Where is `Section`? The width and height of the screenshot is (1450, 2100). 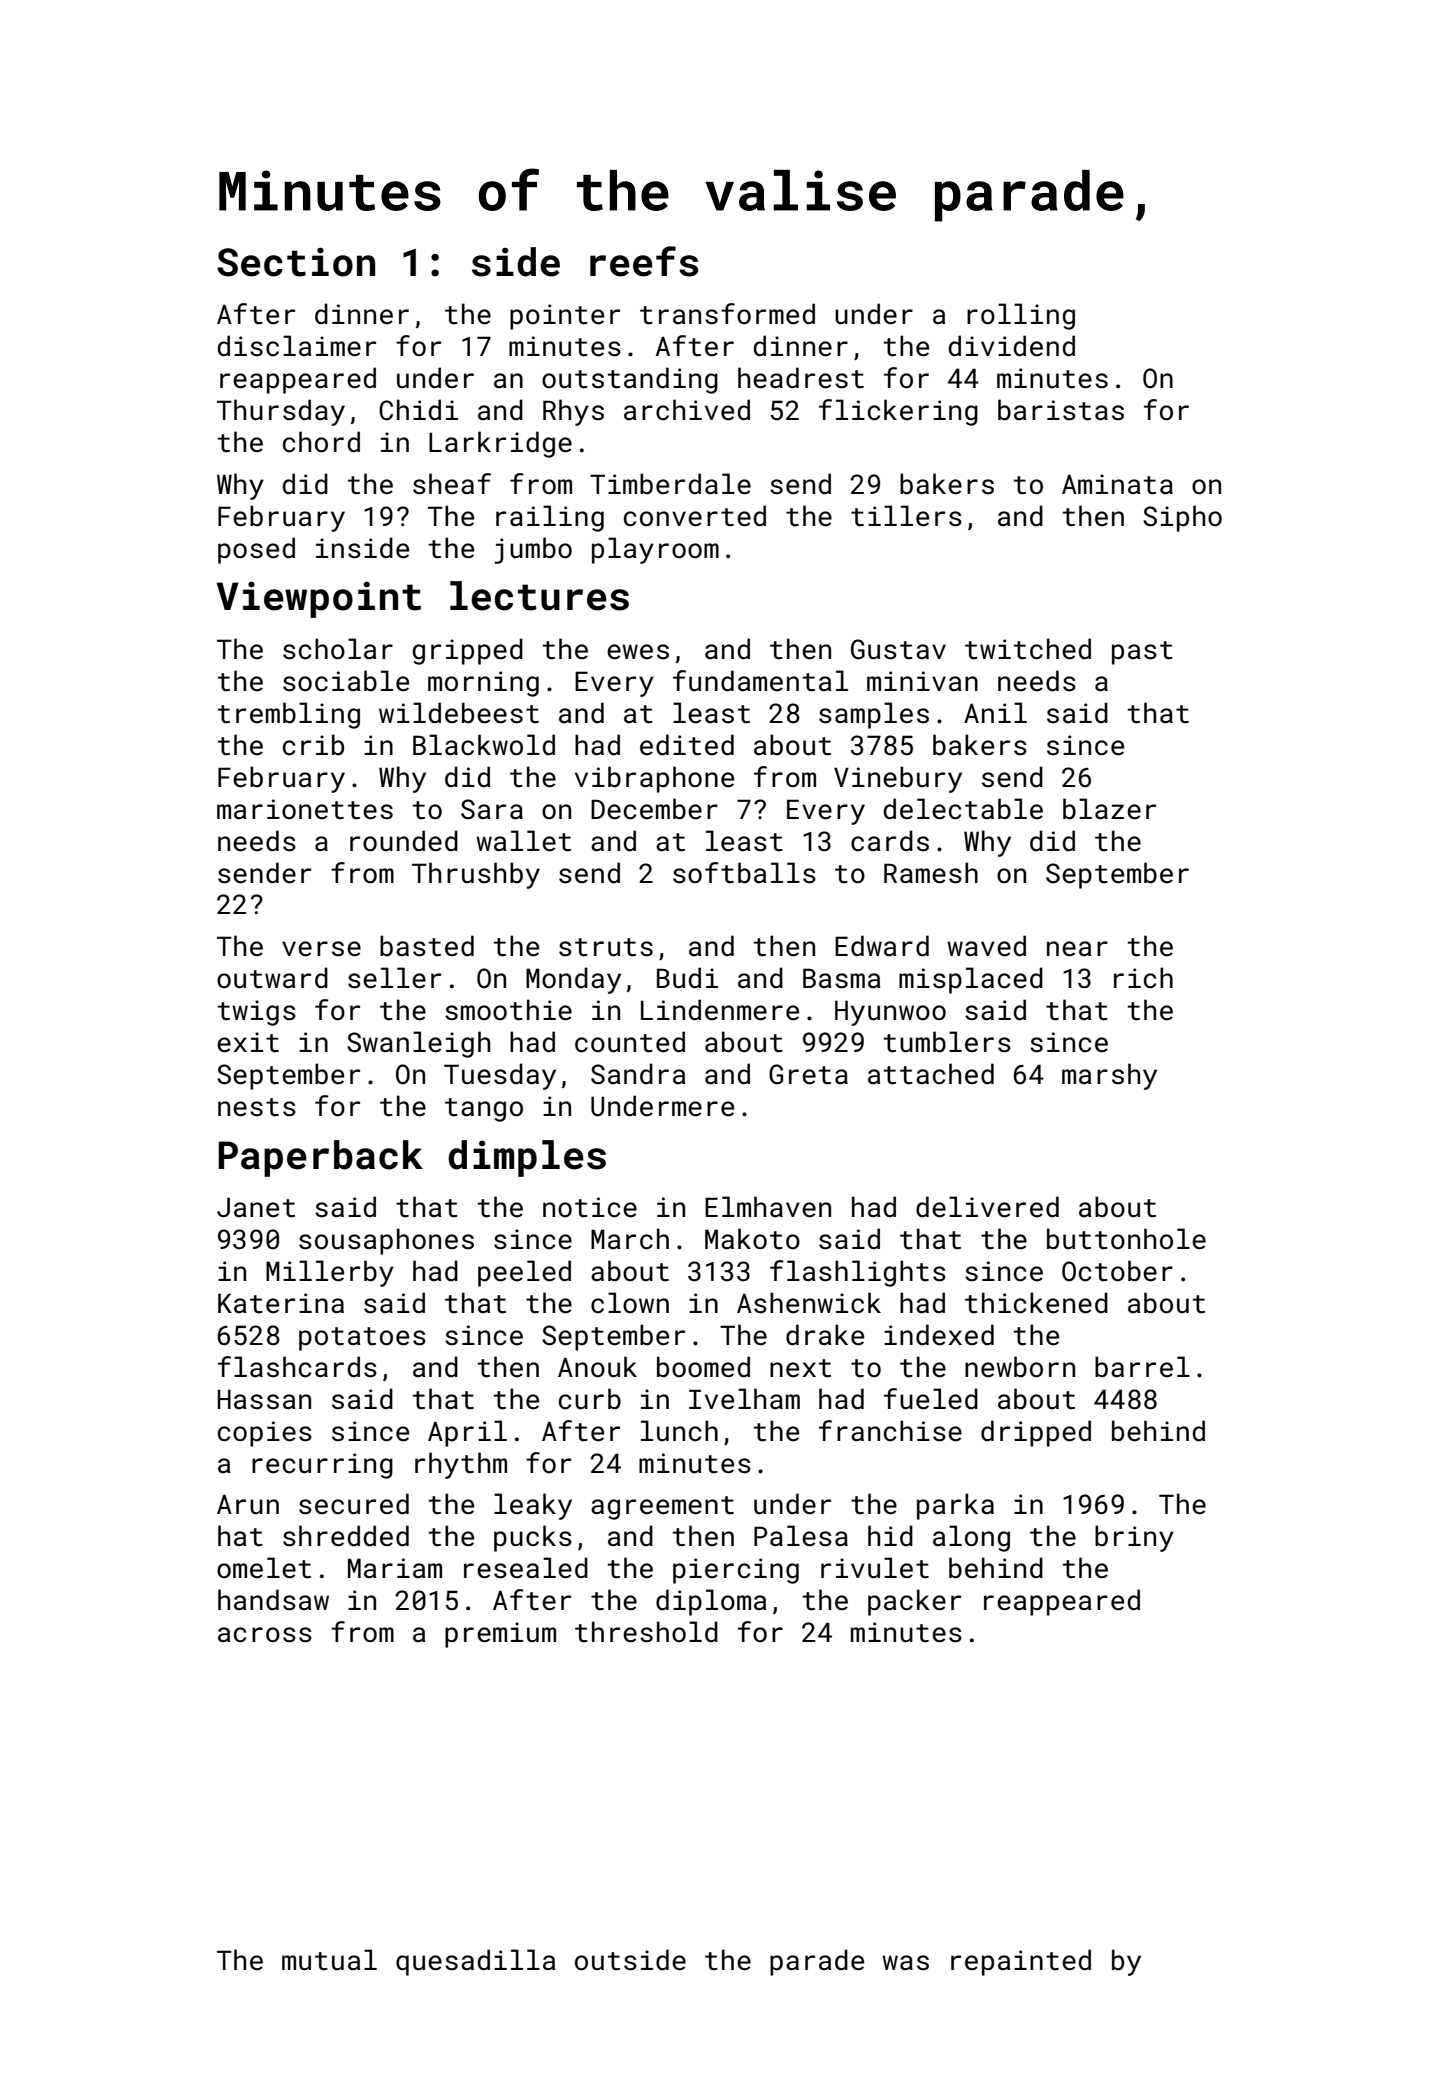 Section is located at coordinates (296, 262).
